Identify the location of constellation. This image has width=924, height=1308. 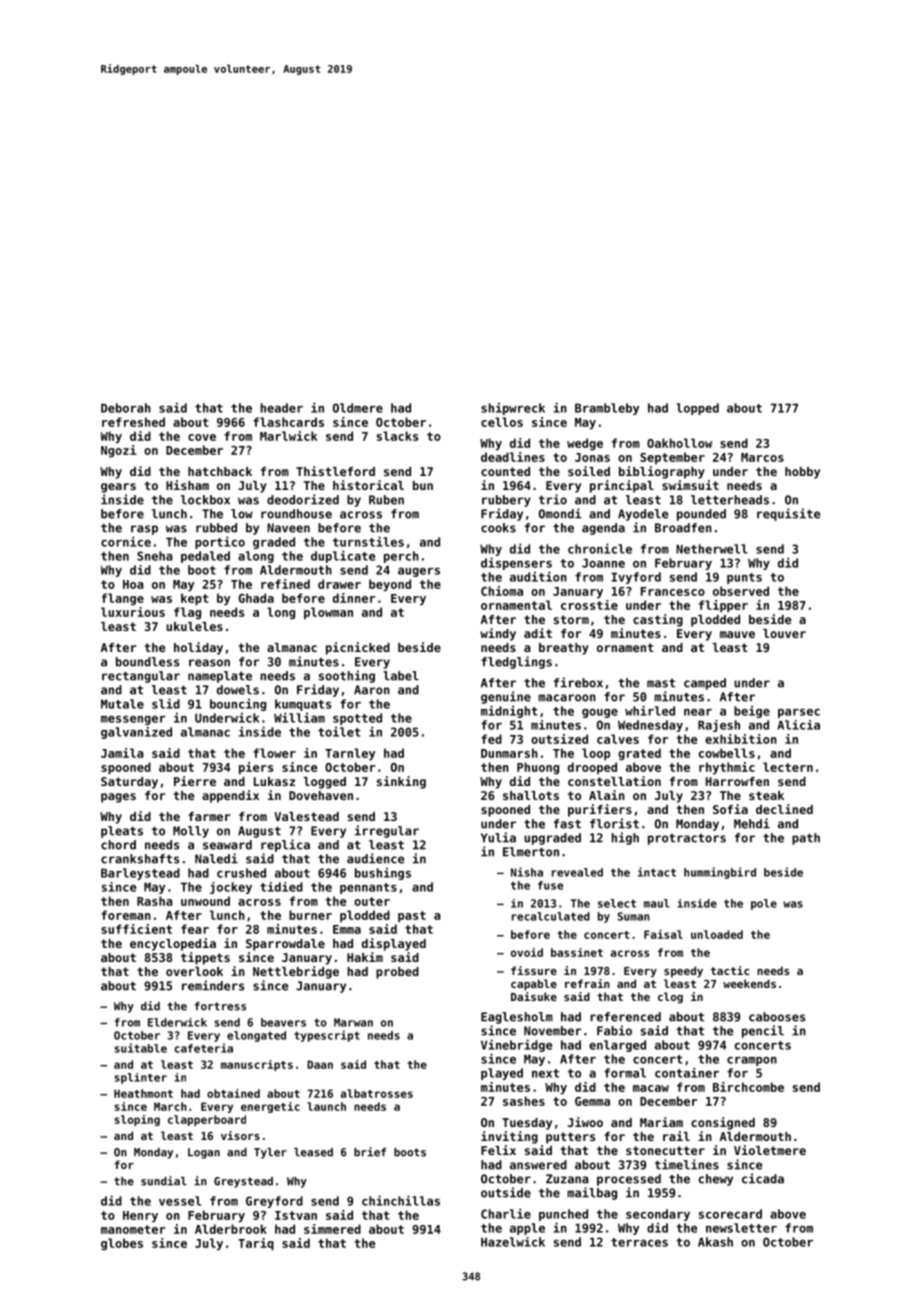
(614, 781).
